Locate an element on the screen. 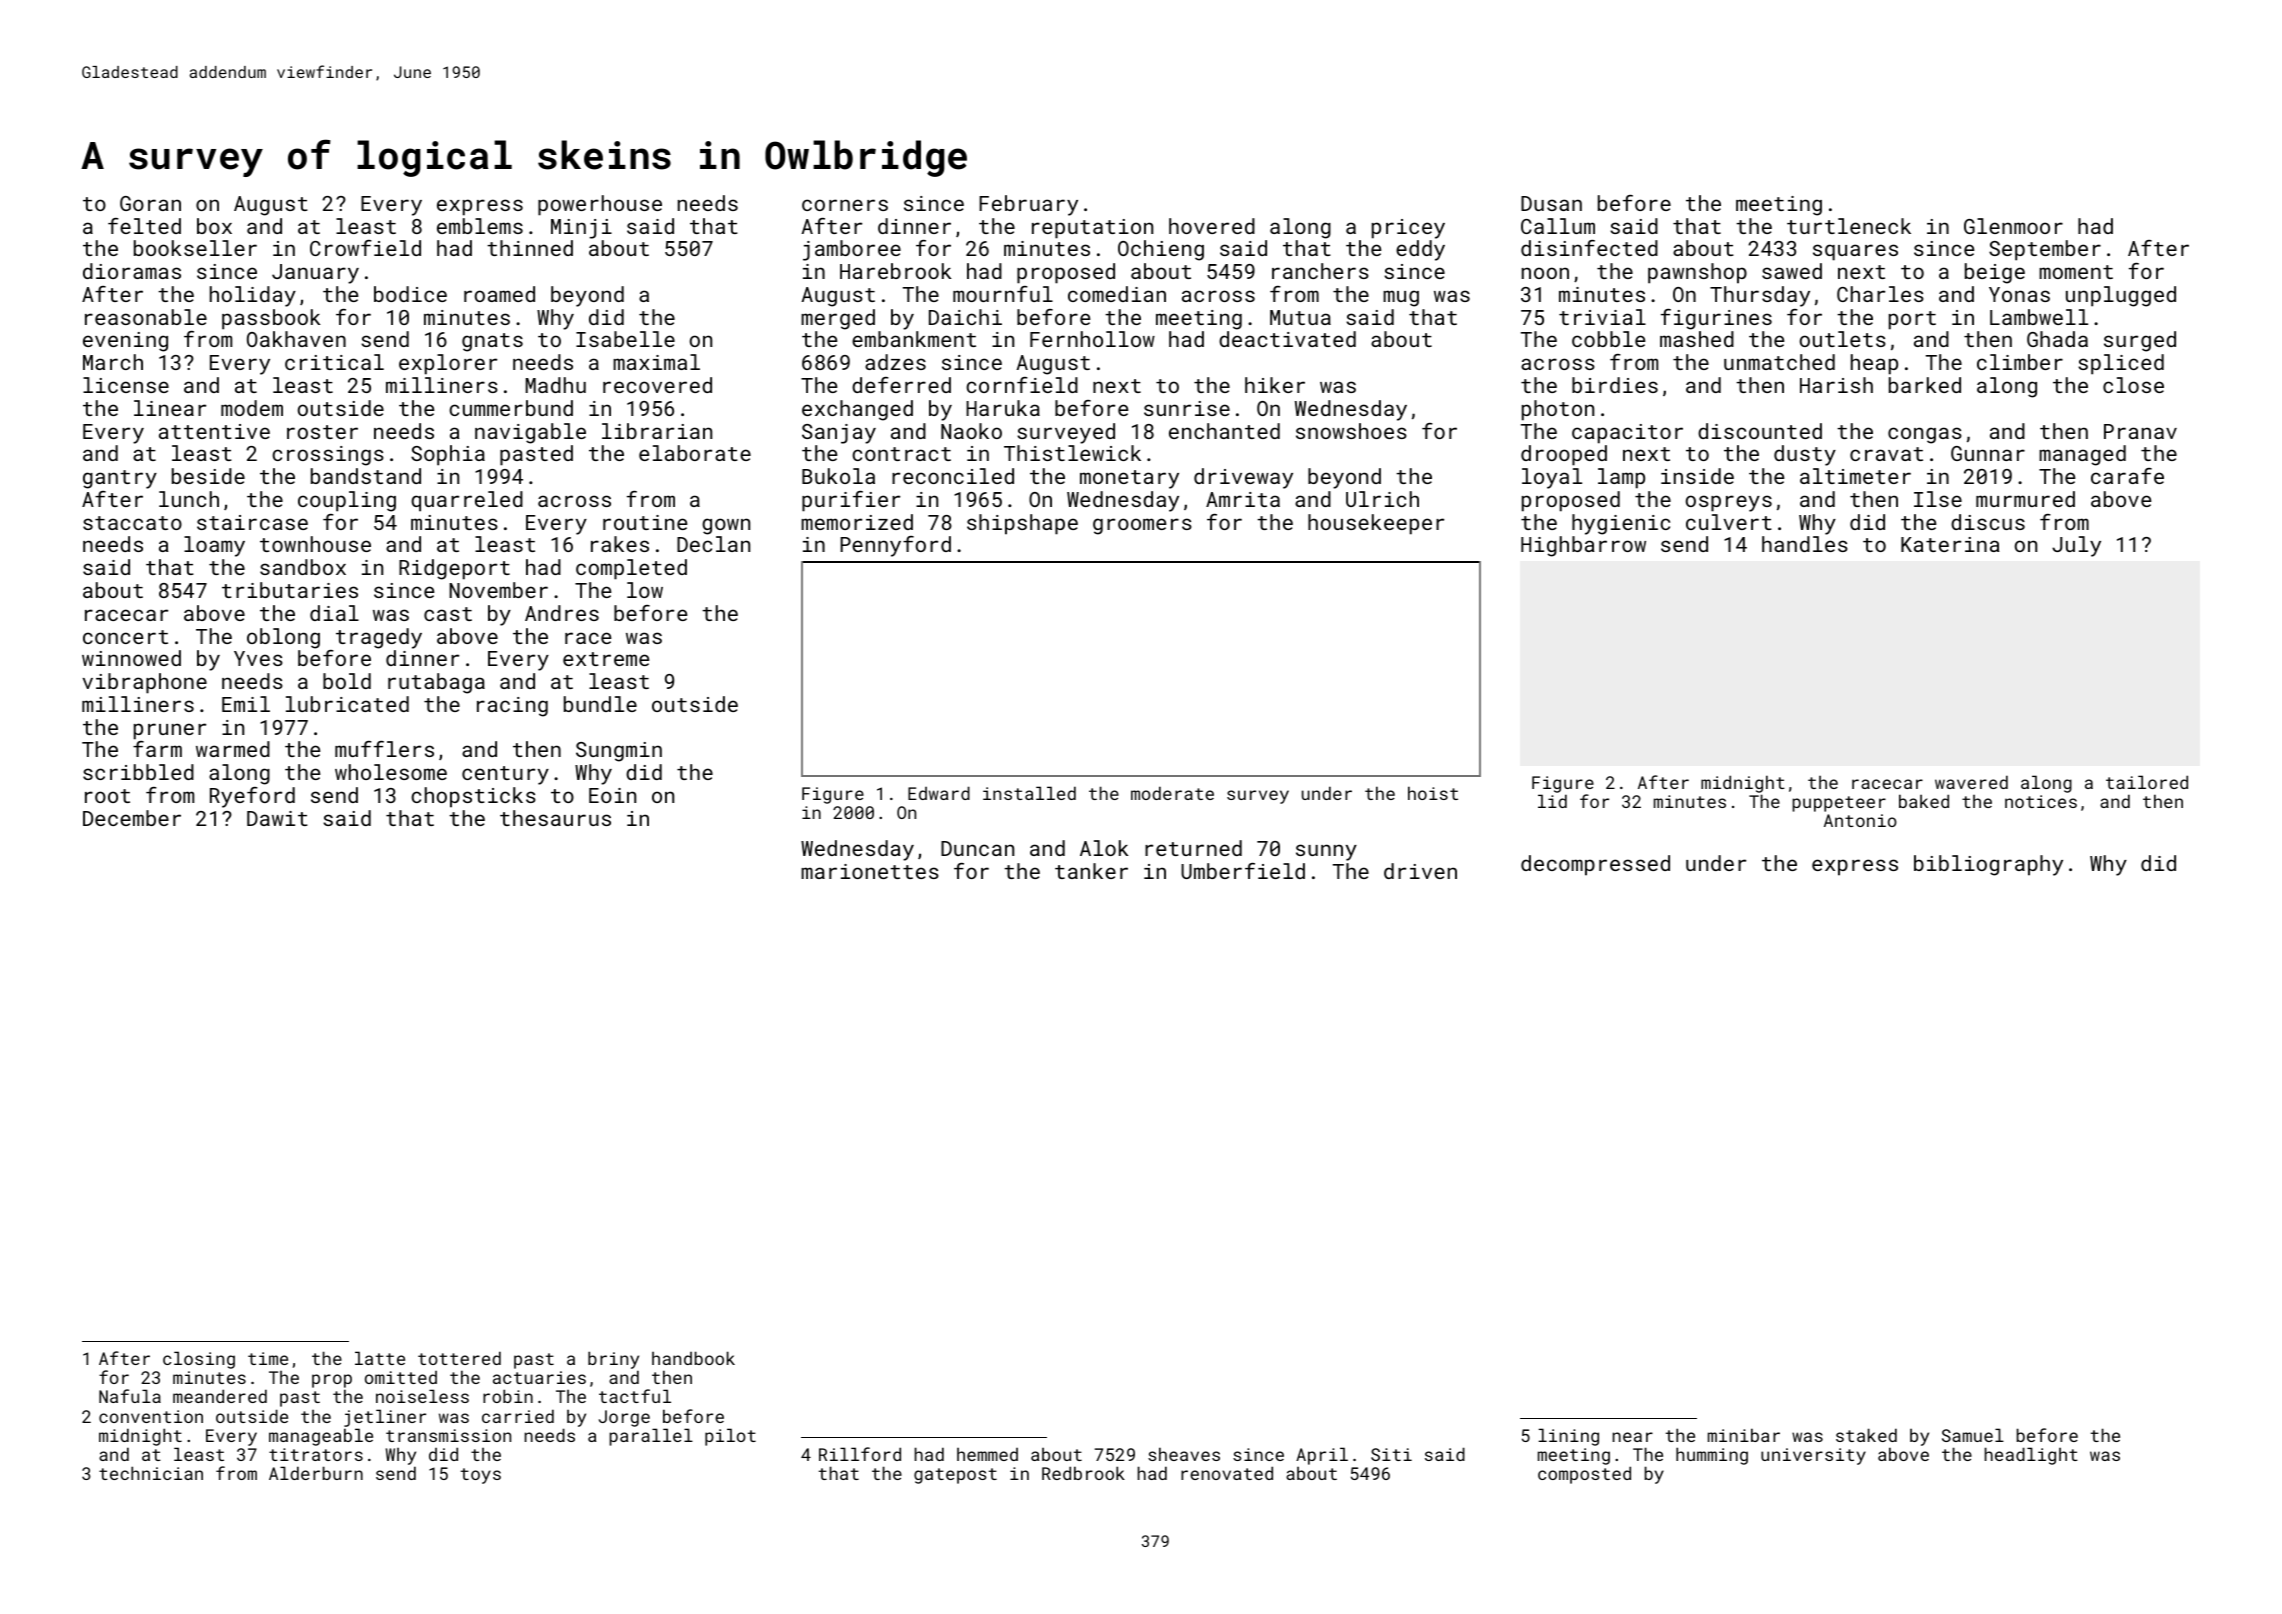 The image size is (2282, 1614). composted is located at coordinates (1584, 1475).
